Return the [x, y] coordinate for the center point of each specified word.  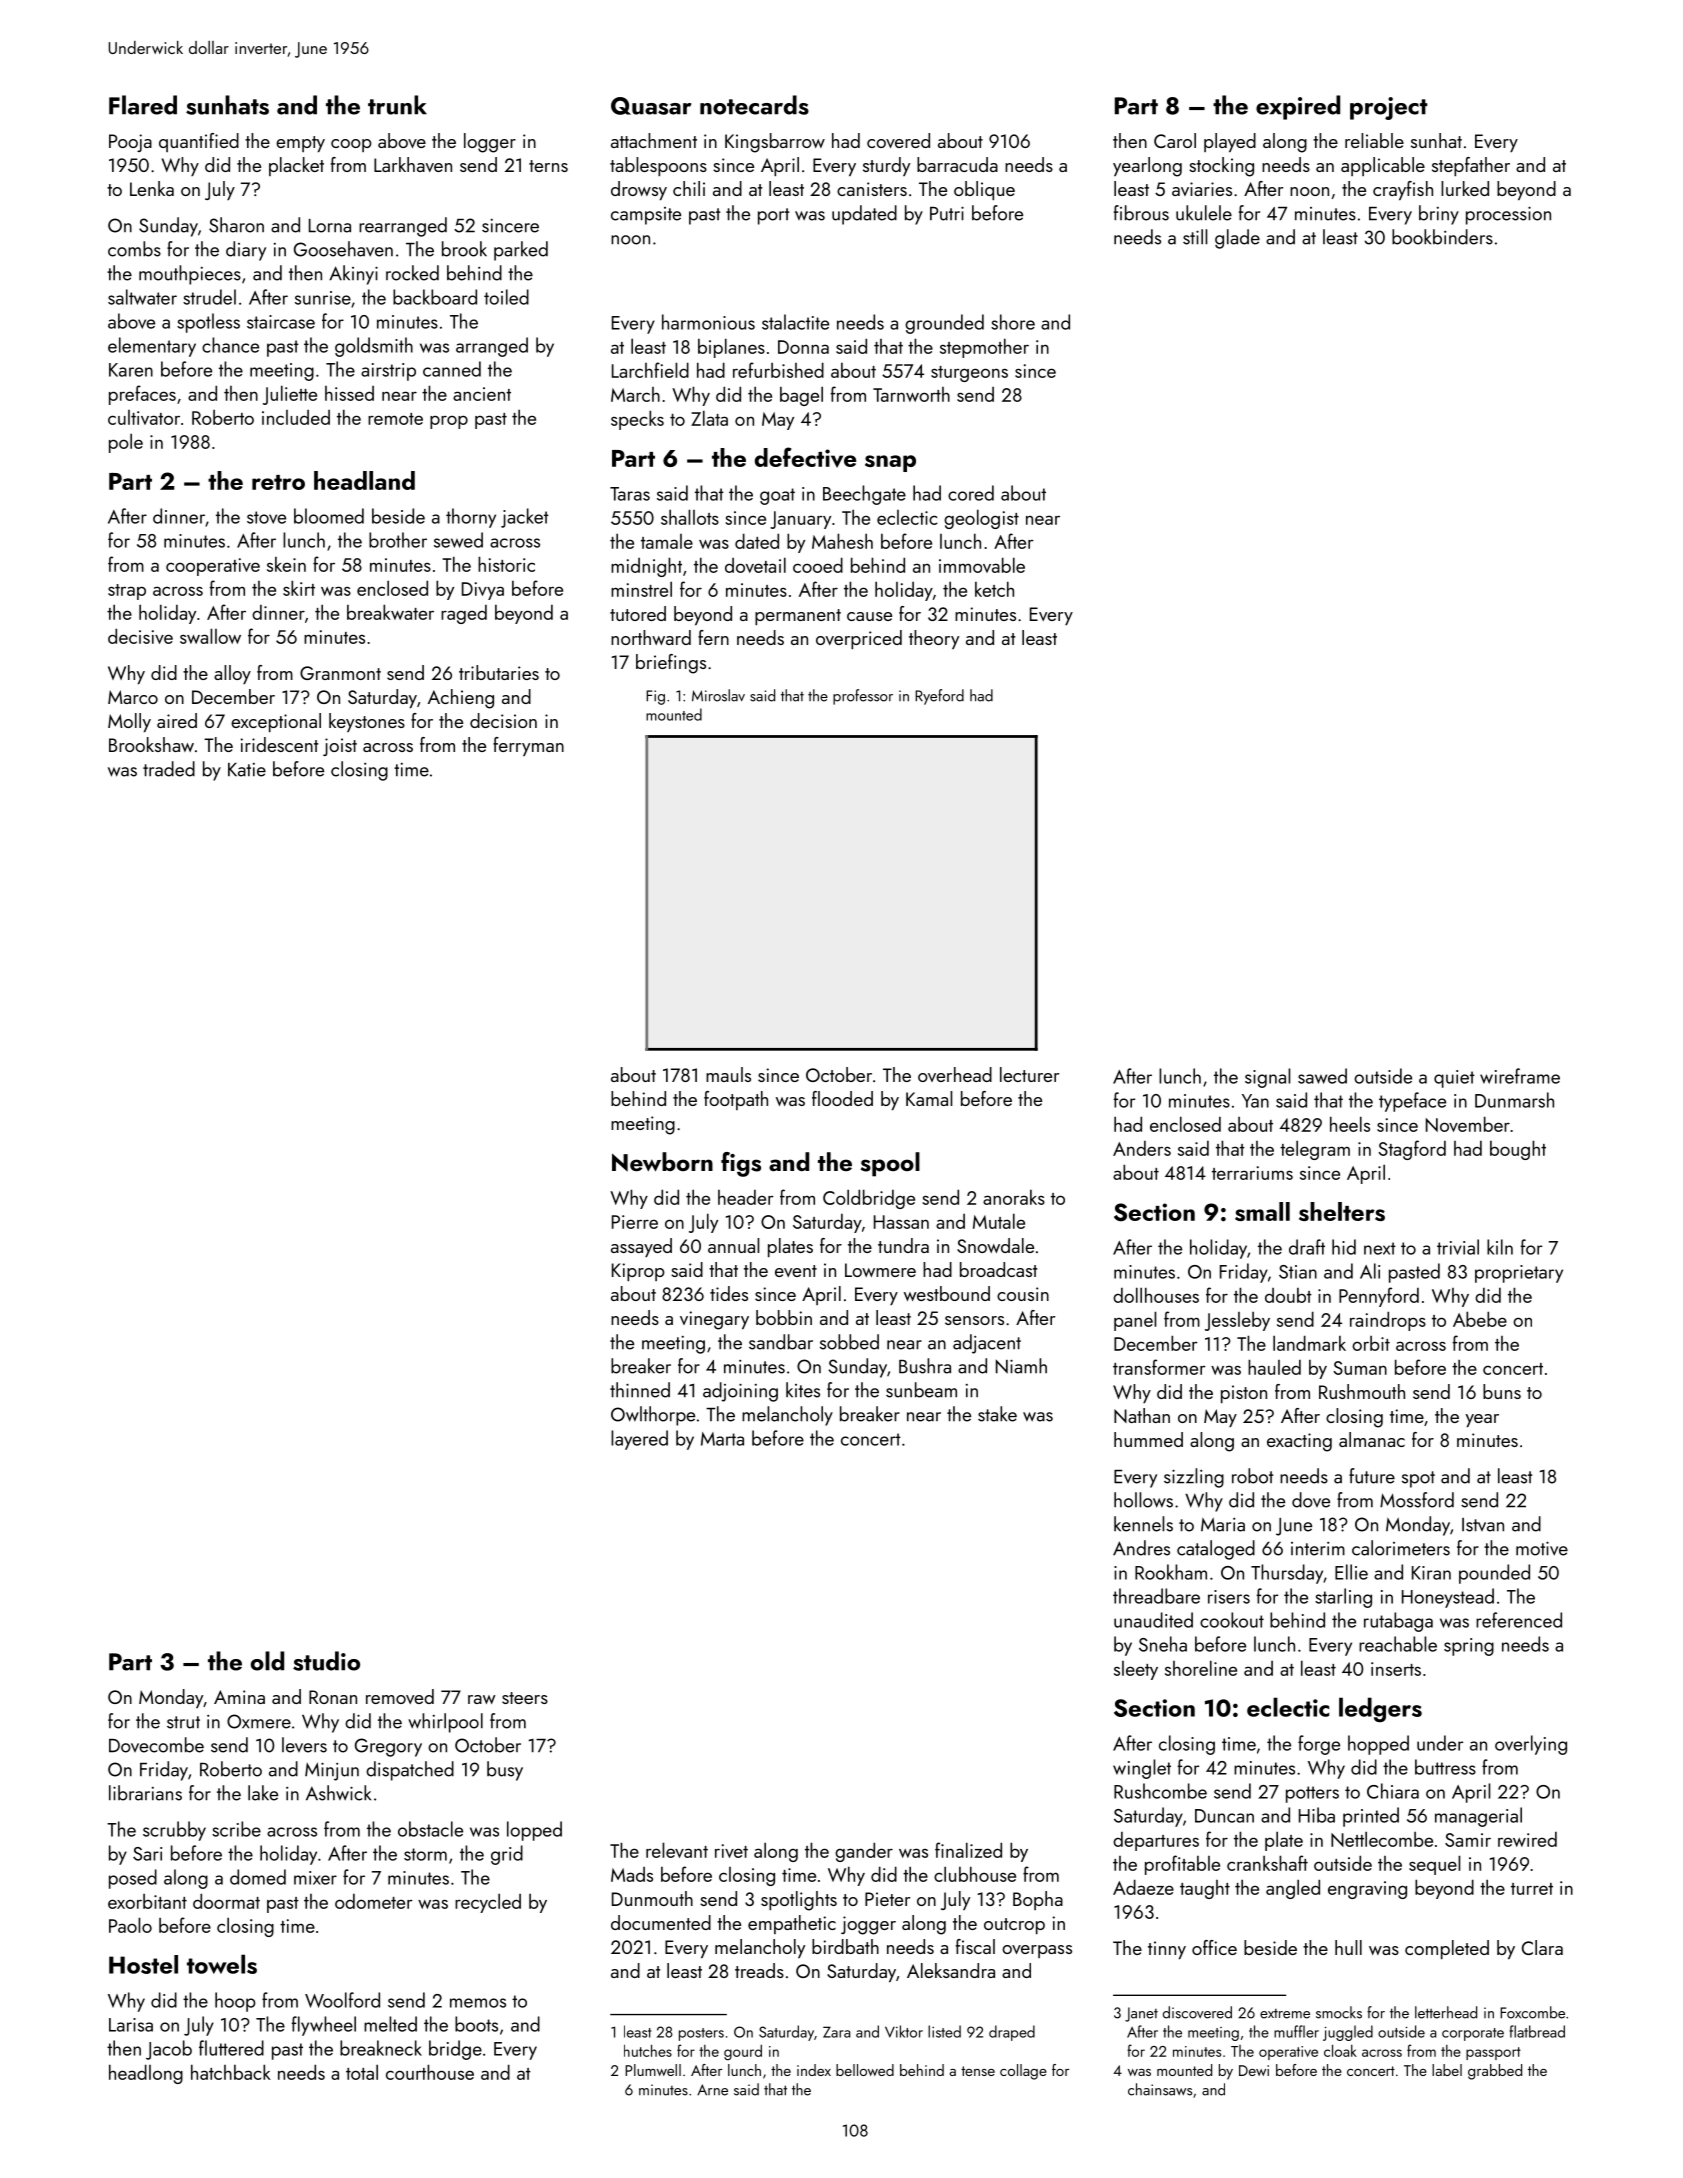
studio [326, 1661]
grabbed [1495, 2072]
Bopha [1038, 1900]
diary [246, 251]
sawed [1322, 1076]
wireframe [1520, 1076]
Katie [247, 770]
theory [934, 639]
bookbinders [1442, 237]
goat [777, 496]
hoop [235, 2002]
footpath [736, 1100]
